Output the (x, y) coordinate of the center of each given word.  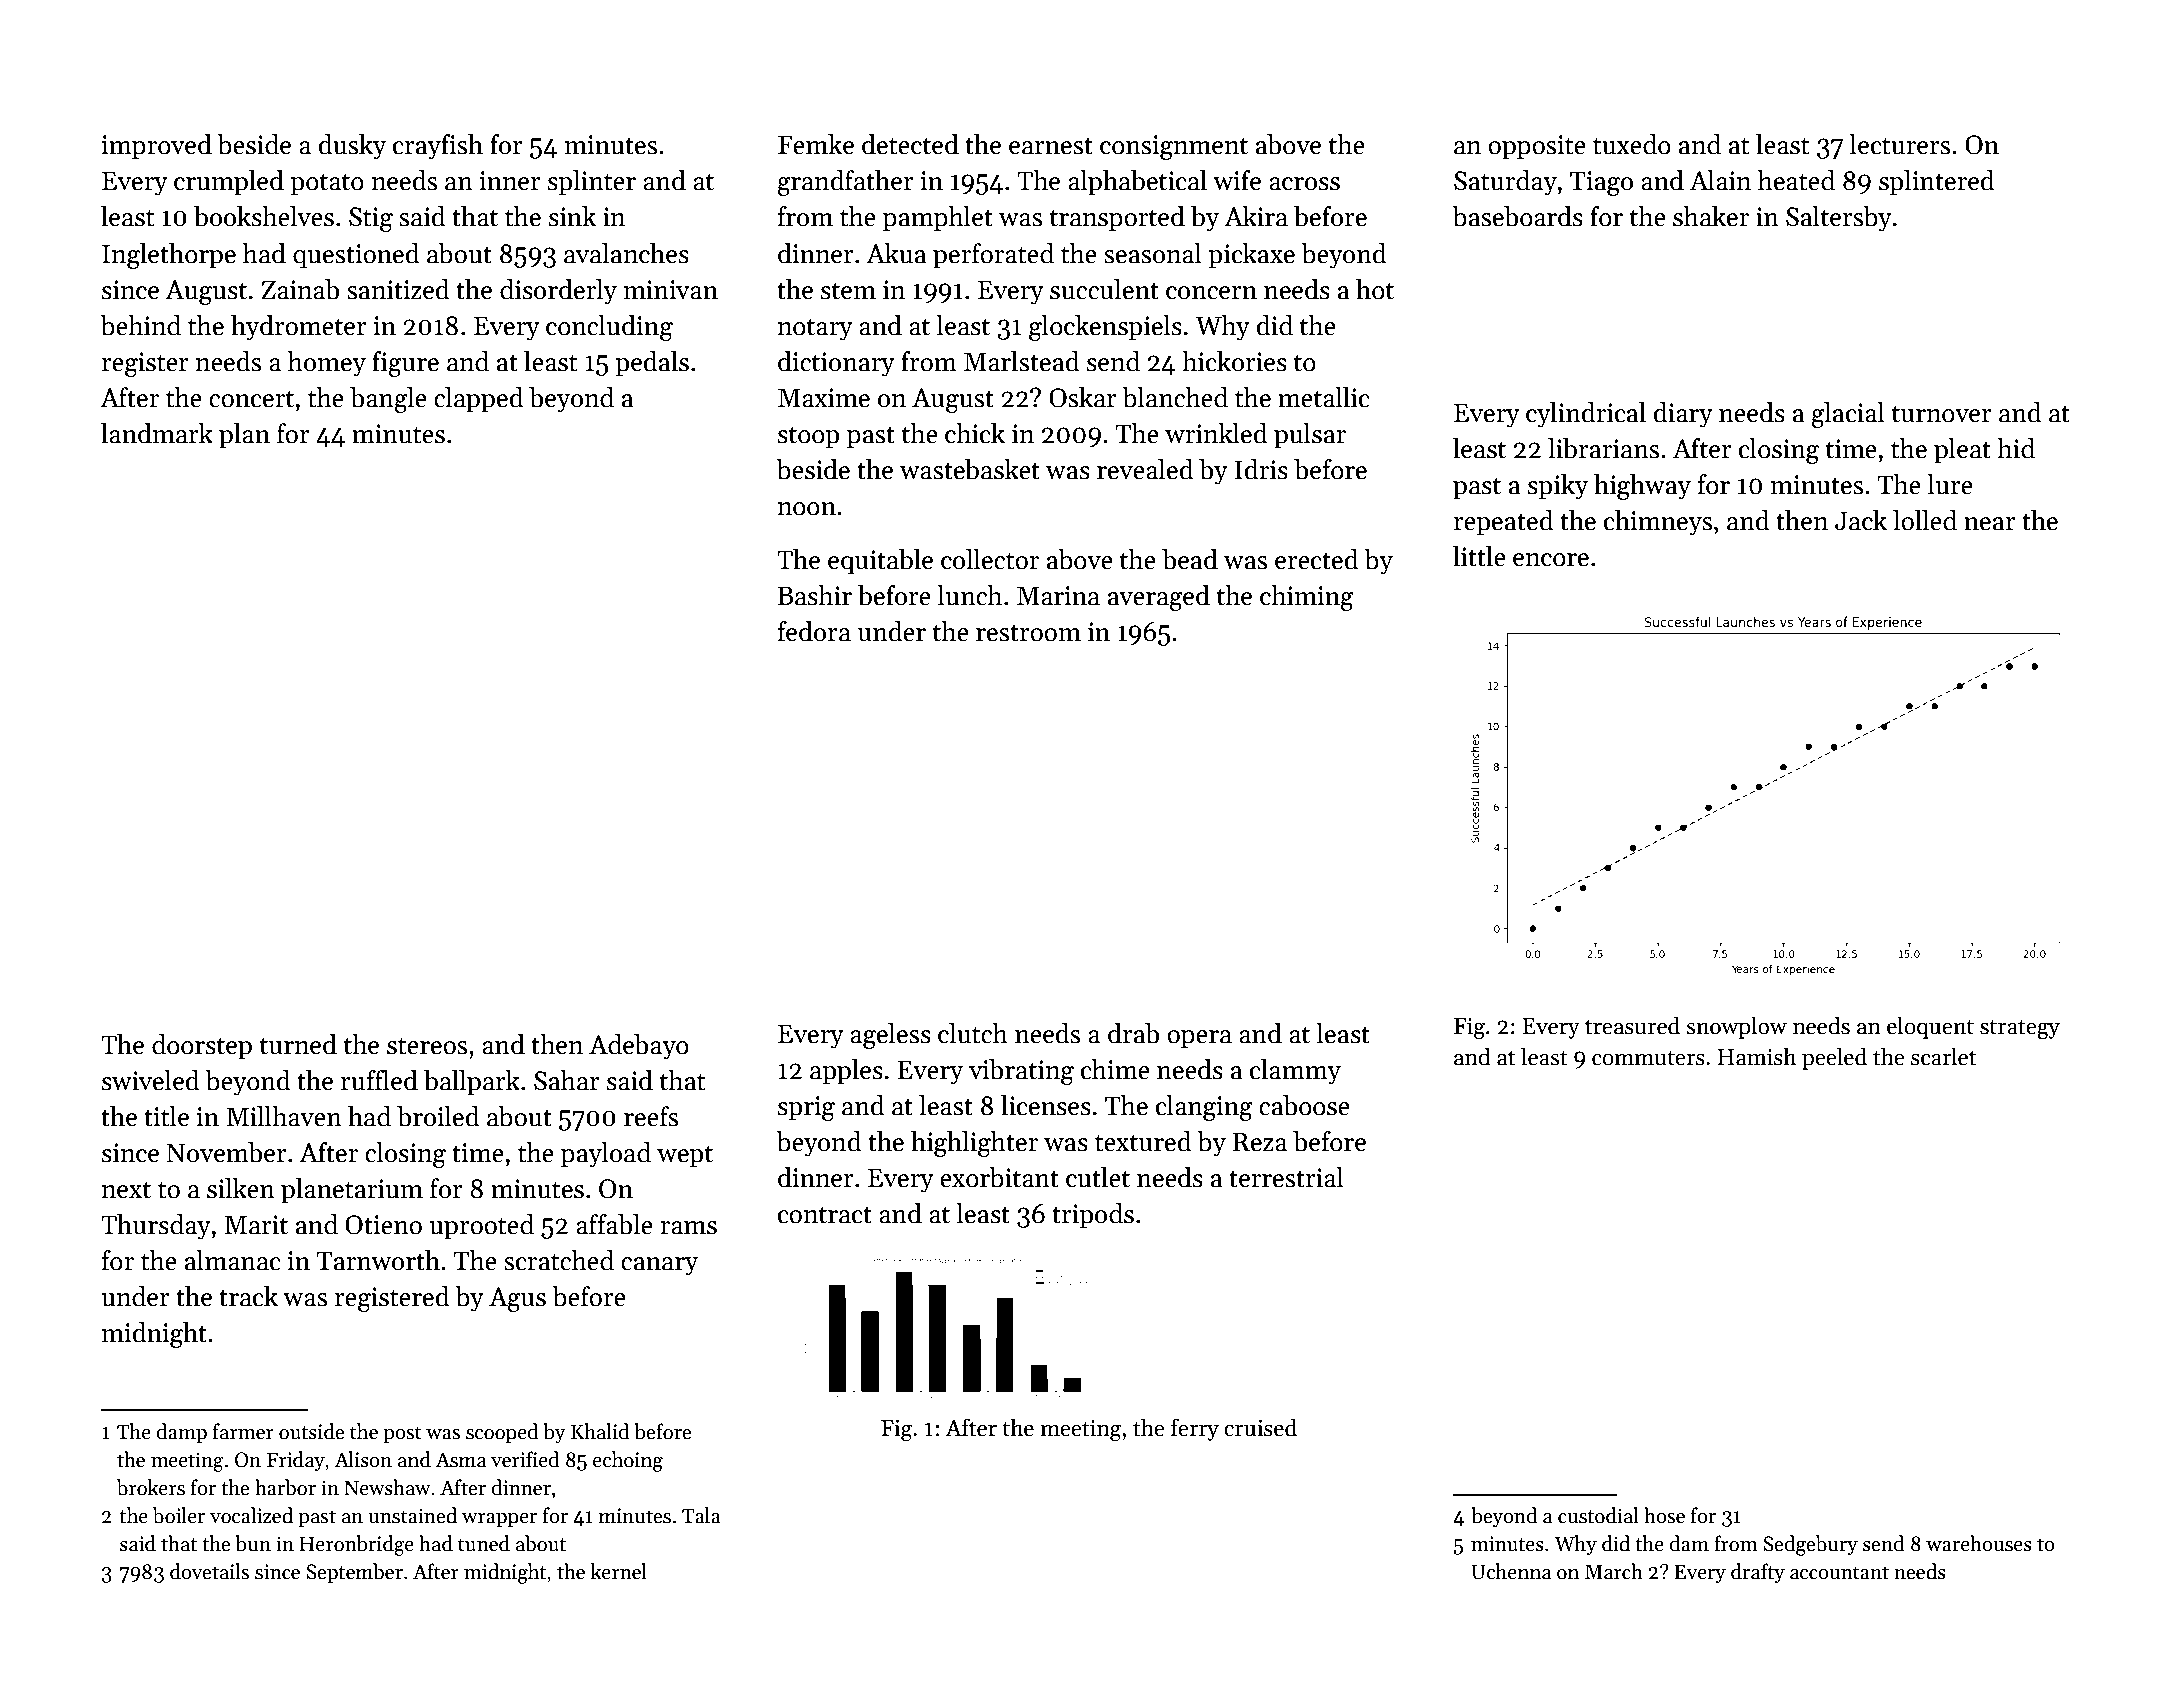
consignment (1174, 147)
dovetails (209, 1571)
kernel (619, 1571)
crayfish (438, 147)
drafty (1758, 1573)
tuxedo (1632, 144)
